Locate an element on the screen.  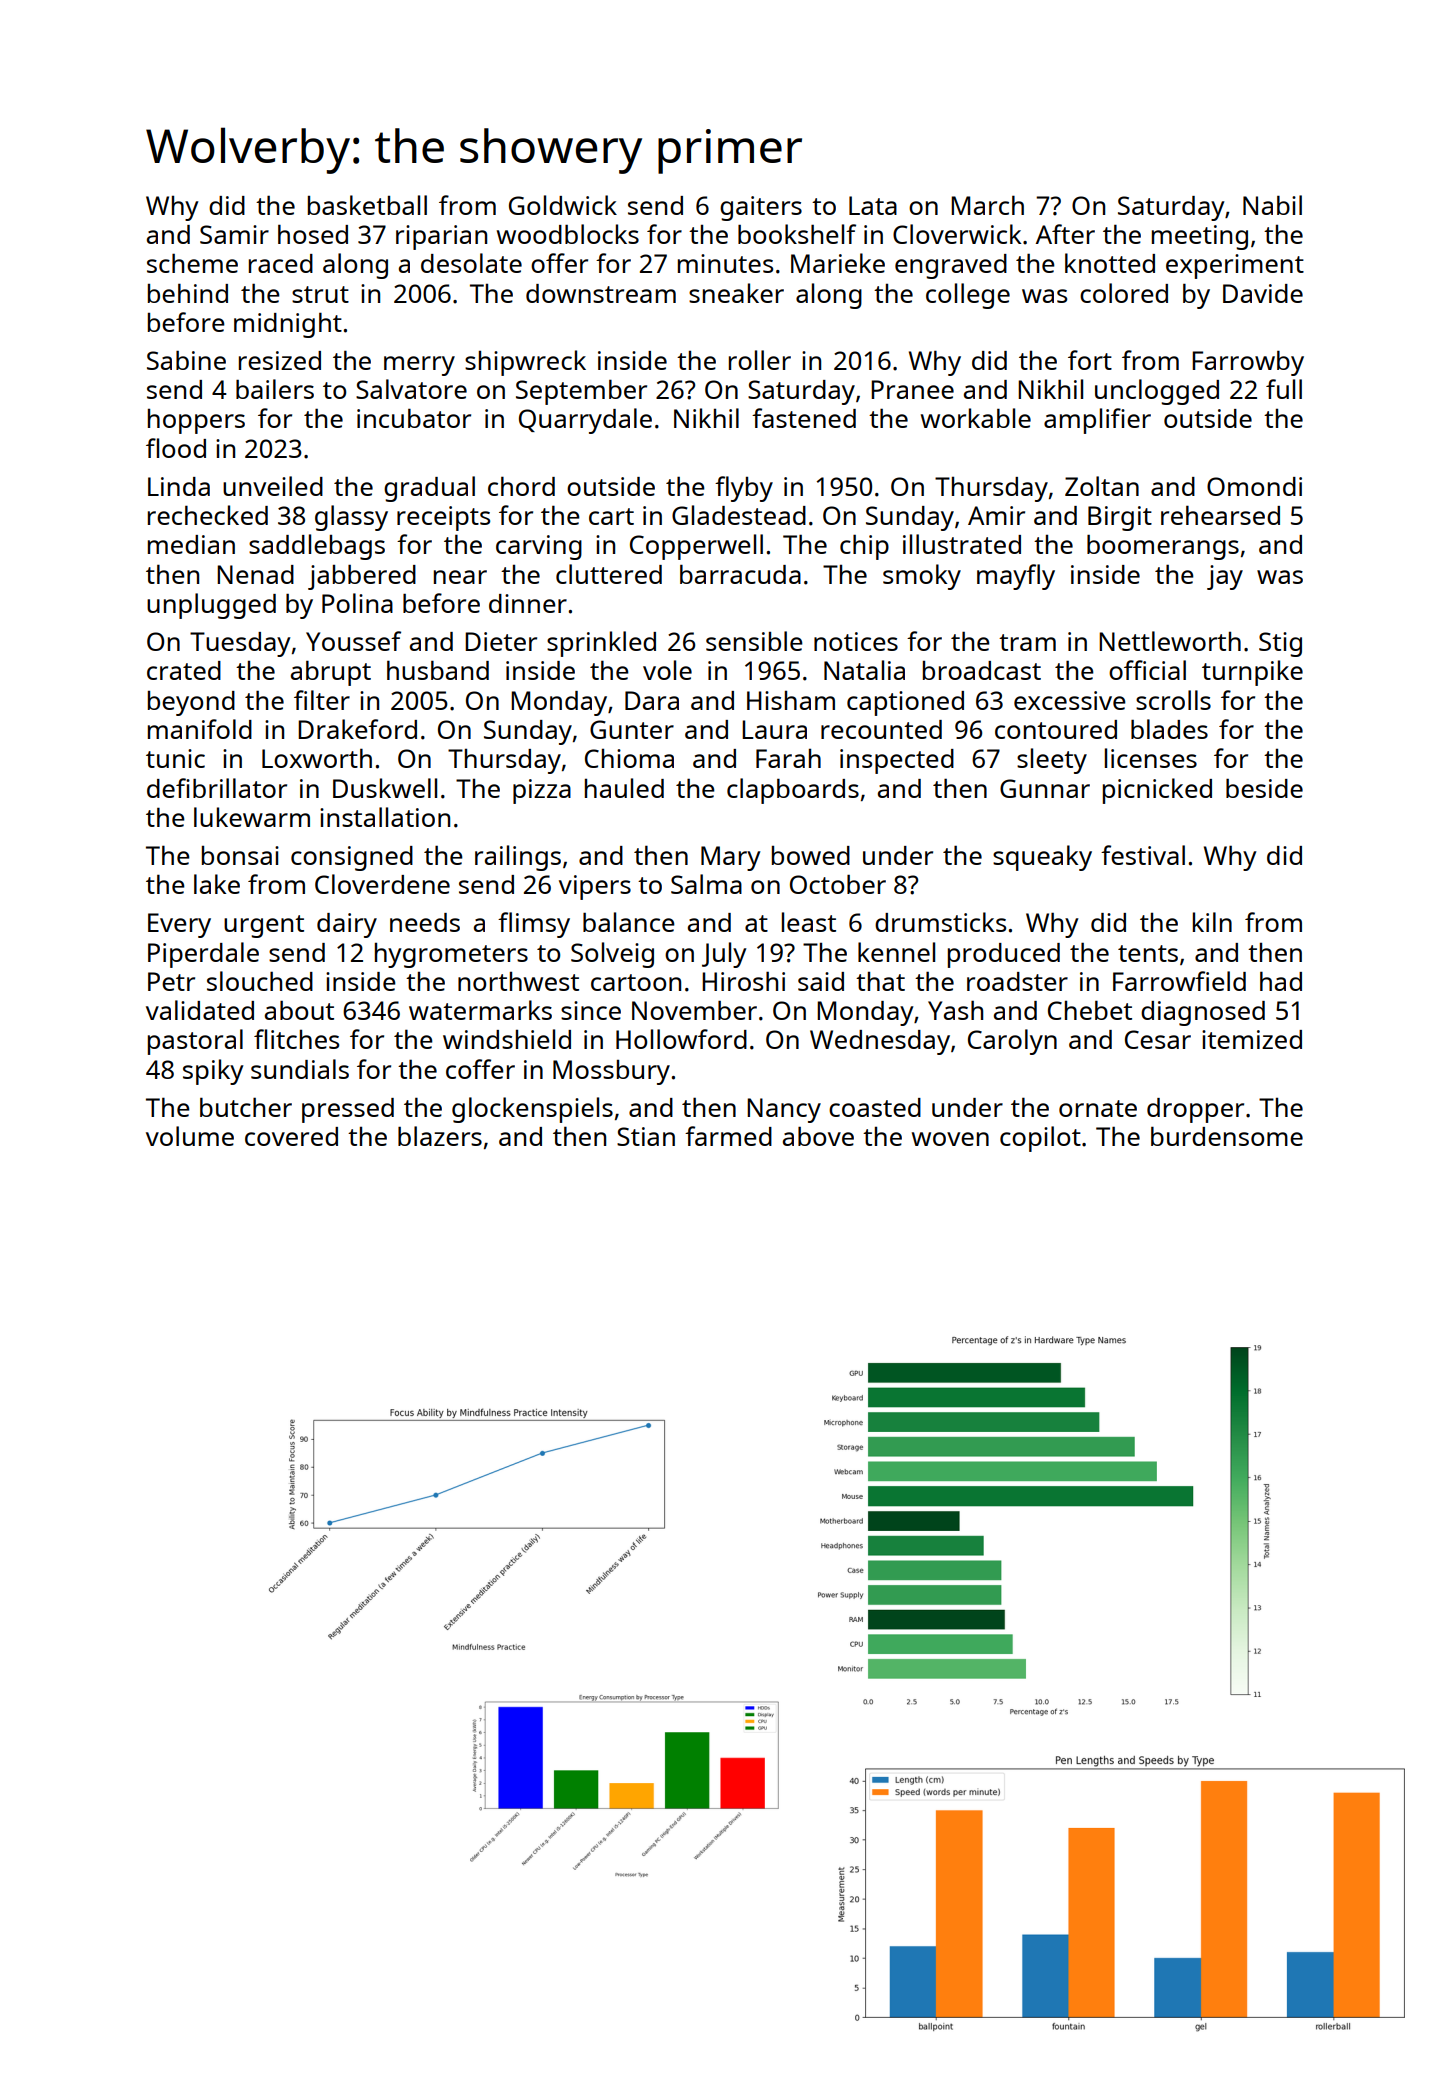
sleety is located at coordinates (1052, 761).
